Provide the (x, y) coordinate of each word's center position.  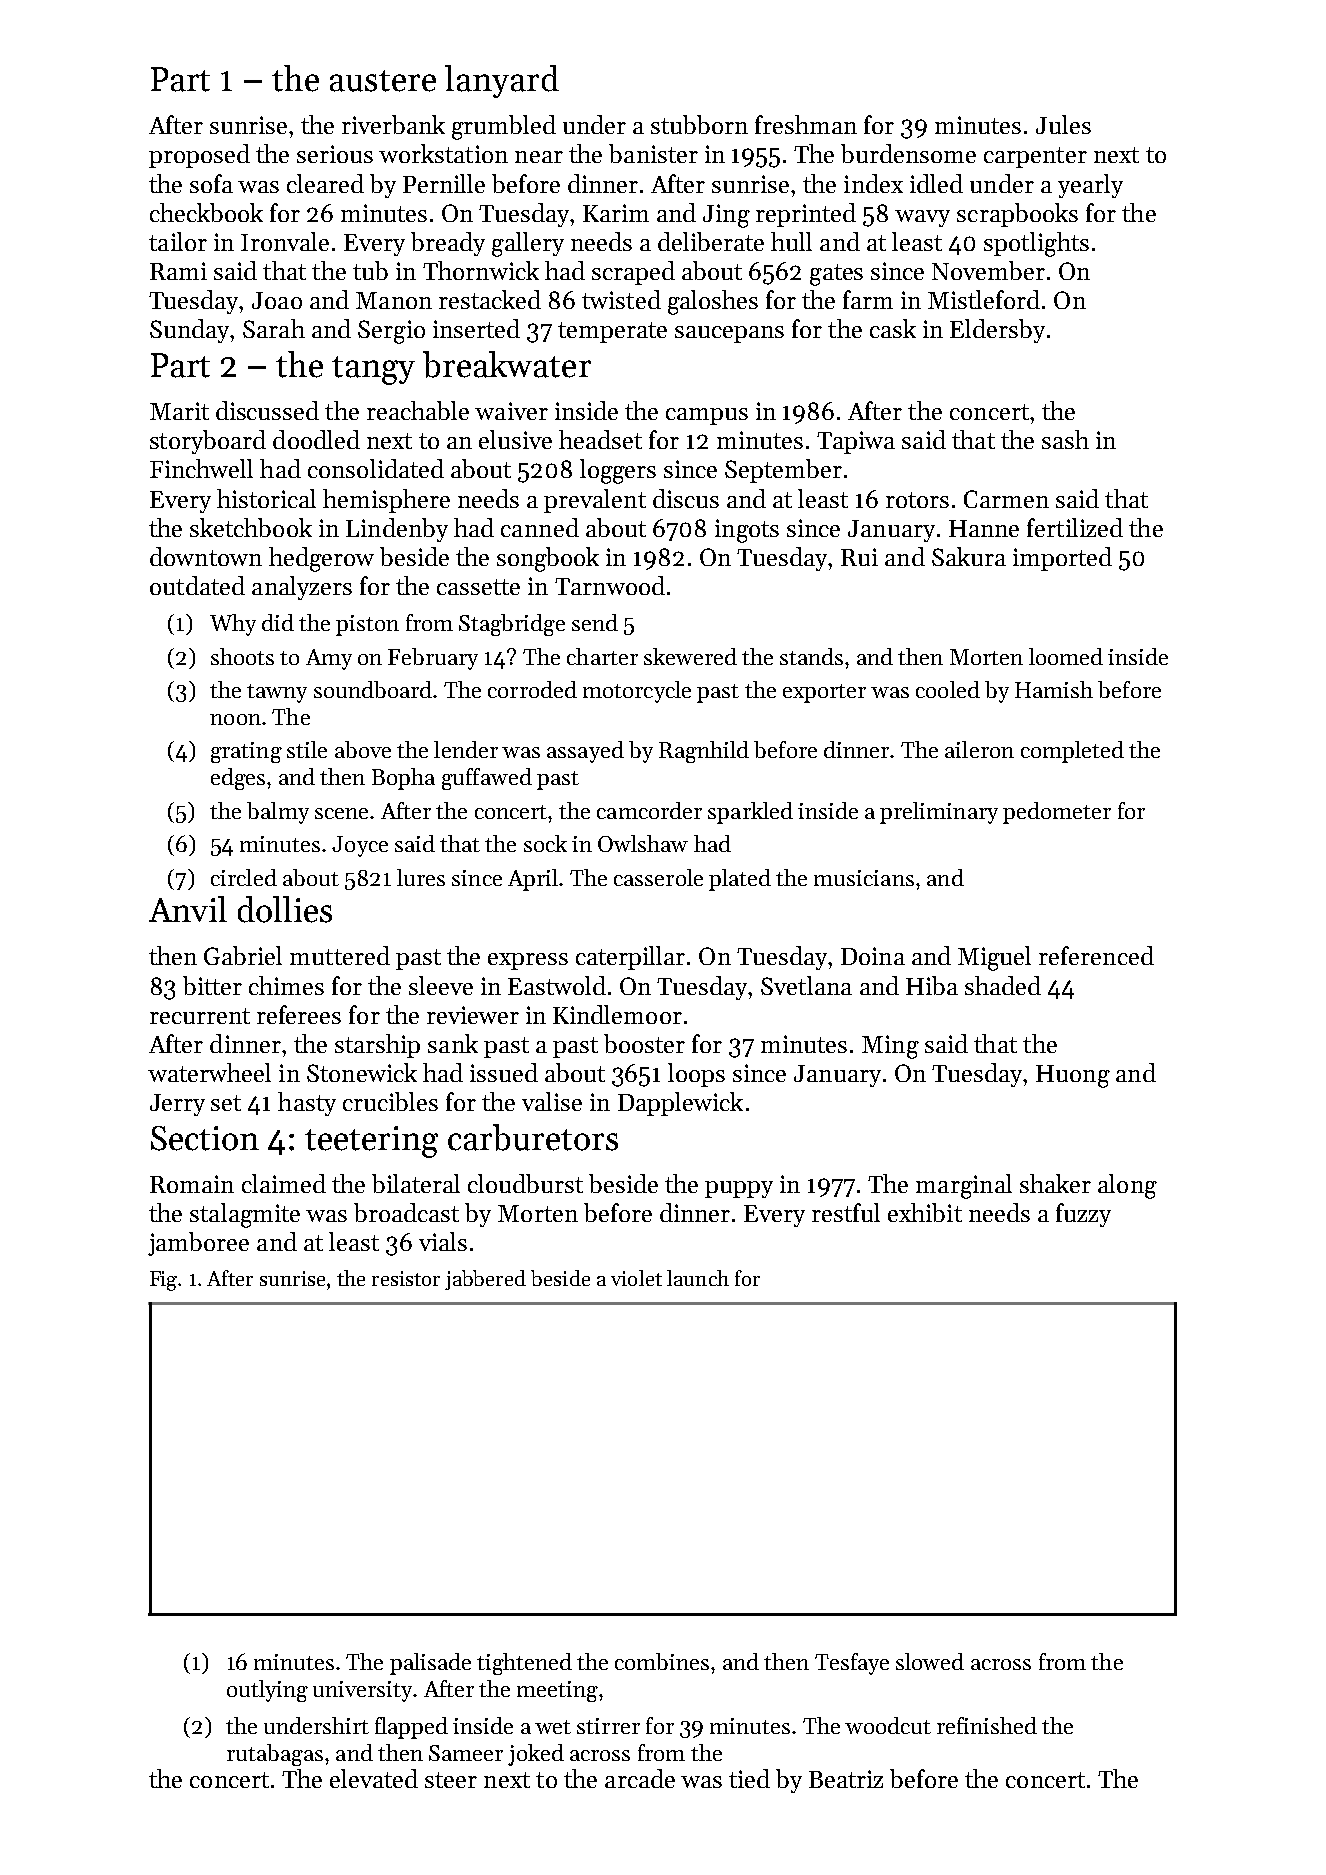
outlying (267, 1691)
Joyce (360, 846)
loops (696, 1075)
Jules (1063, 124)
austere (383, 81)
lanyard (502, 81)
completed (1072, 752)
